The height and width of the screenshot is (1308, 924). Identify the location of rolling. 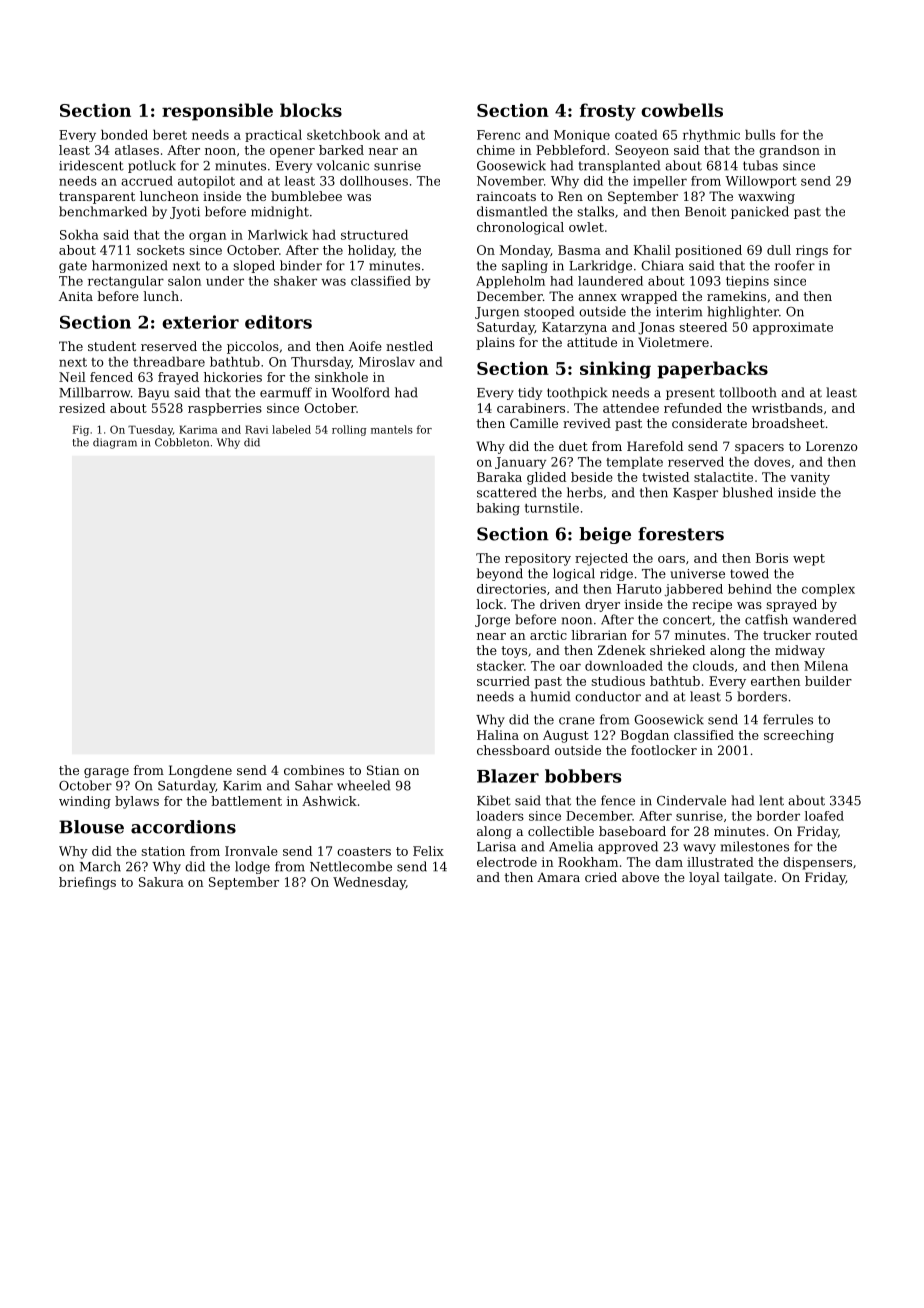
(349, 430).
